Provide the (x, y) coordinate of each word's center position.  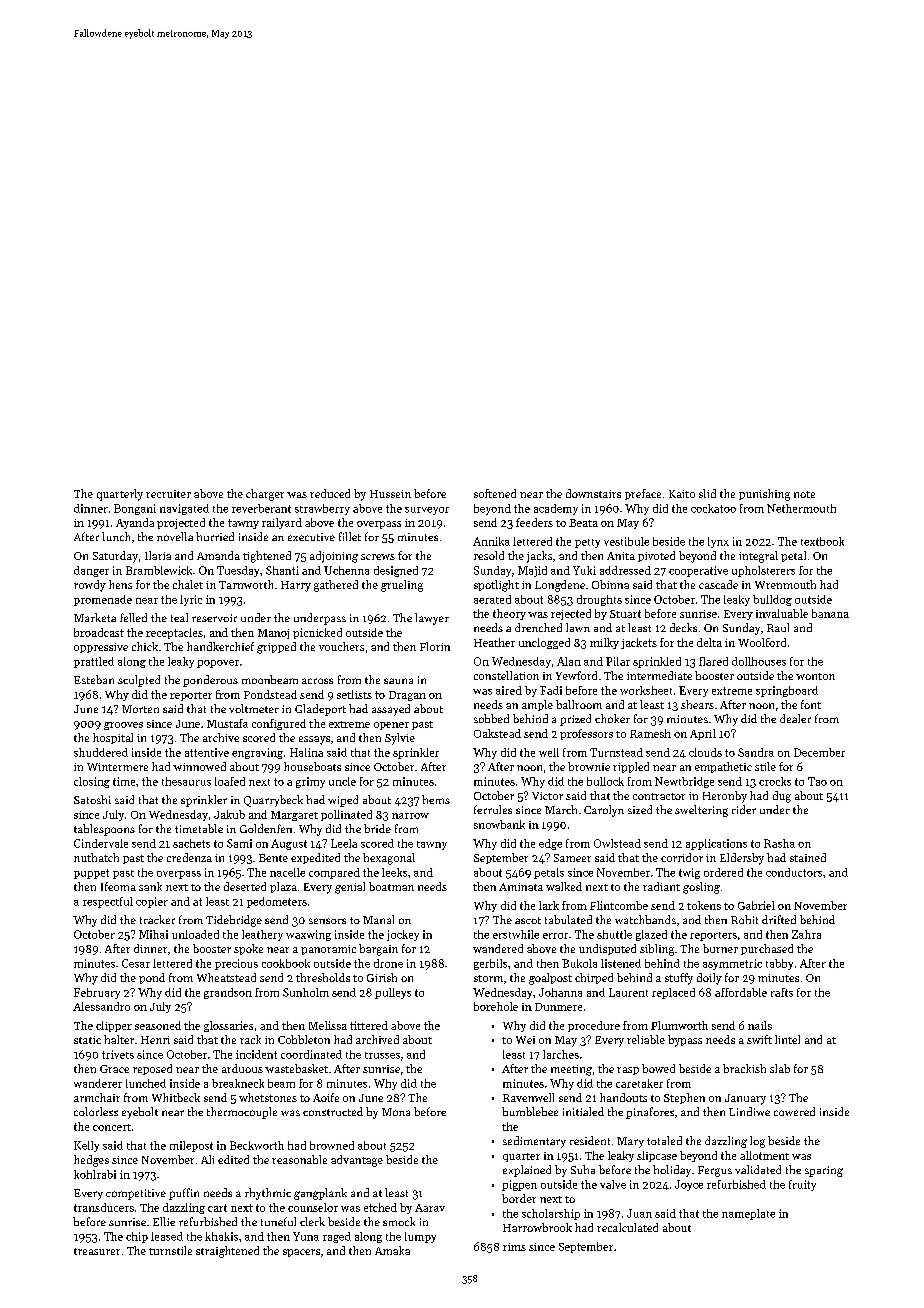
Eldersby (742, 859)
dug (782, 797)
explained (527, 1171)
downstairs (593, 493)
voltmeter (254, 708)
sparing (824, 1171)
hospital (113, 738)
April (703, 734)
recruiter (168, 494)
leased (167, 1236)
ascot (528, 920)
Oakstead (497, 733)
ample (537, 705)
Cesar (136, 963)
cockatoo (713, 508)
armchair (97, 1097)
